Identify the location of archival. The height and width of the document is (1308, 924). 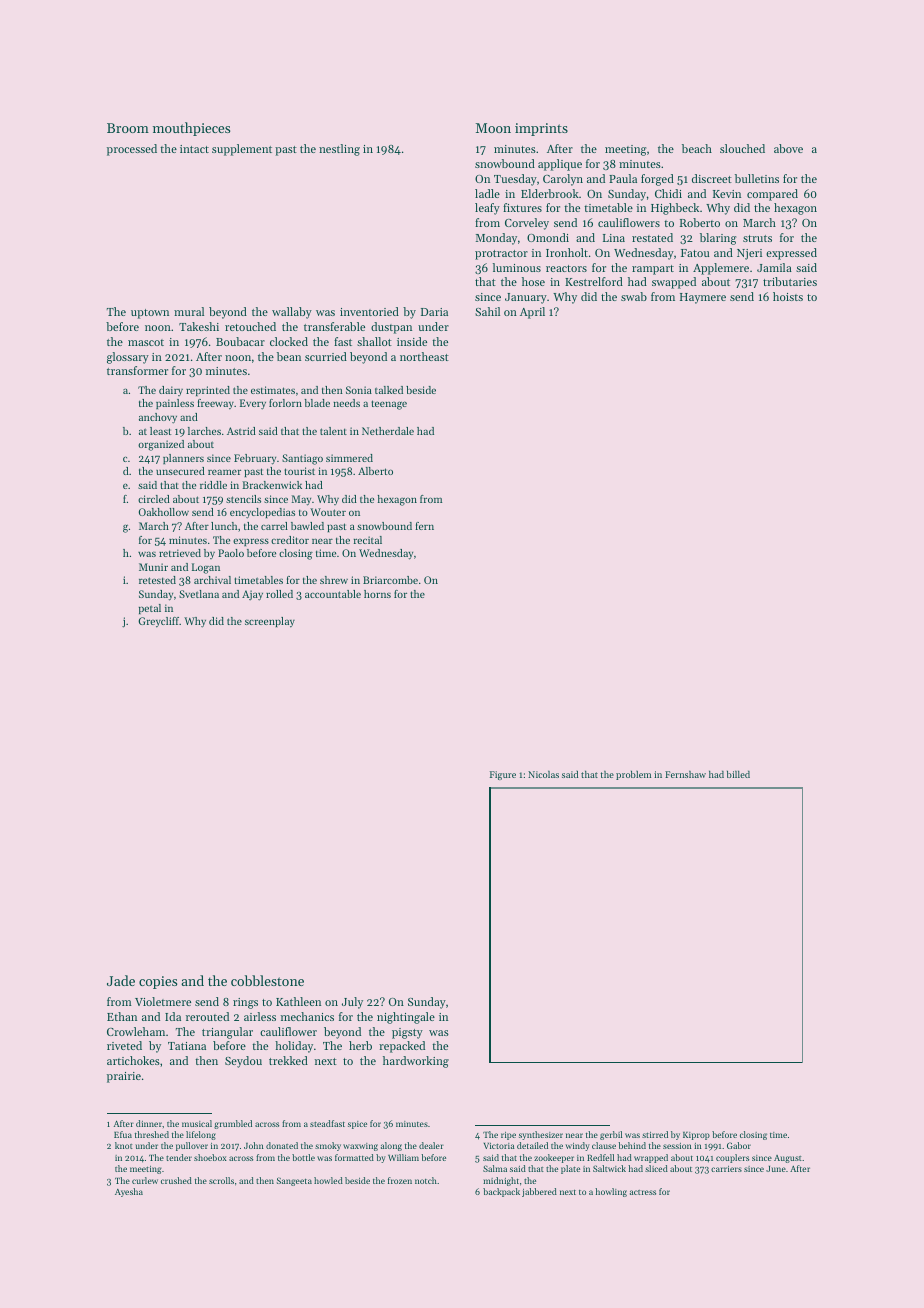
(212, 580).
